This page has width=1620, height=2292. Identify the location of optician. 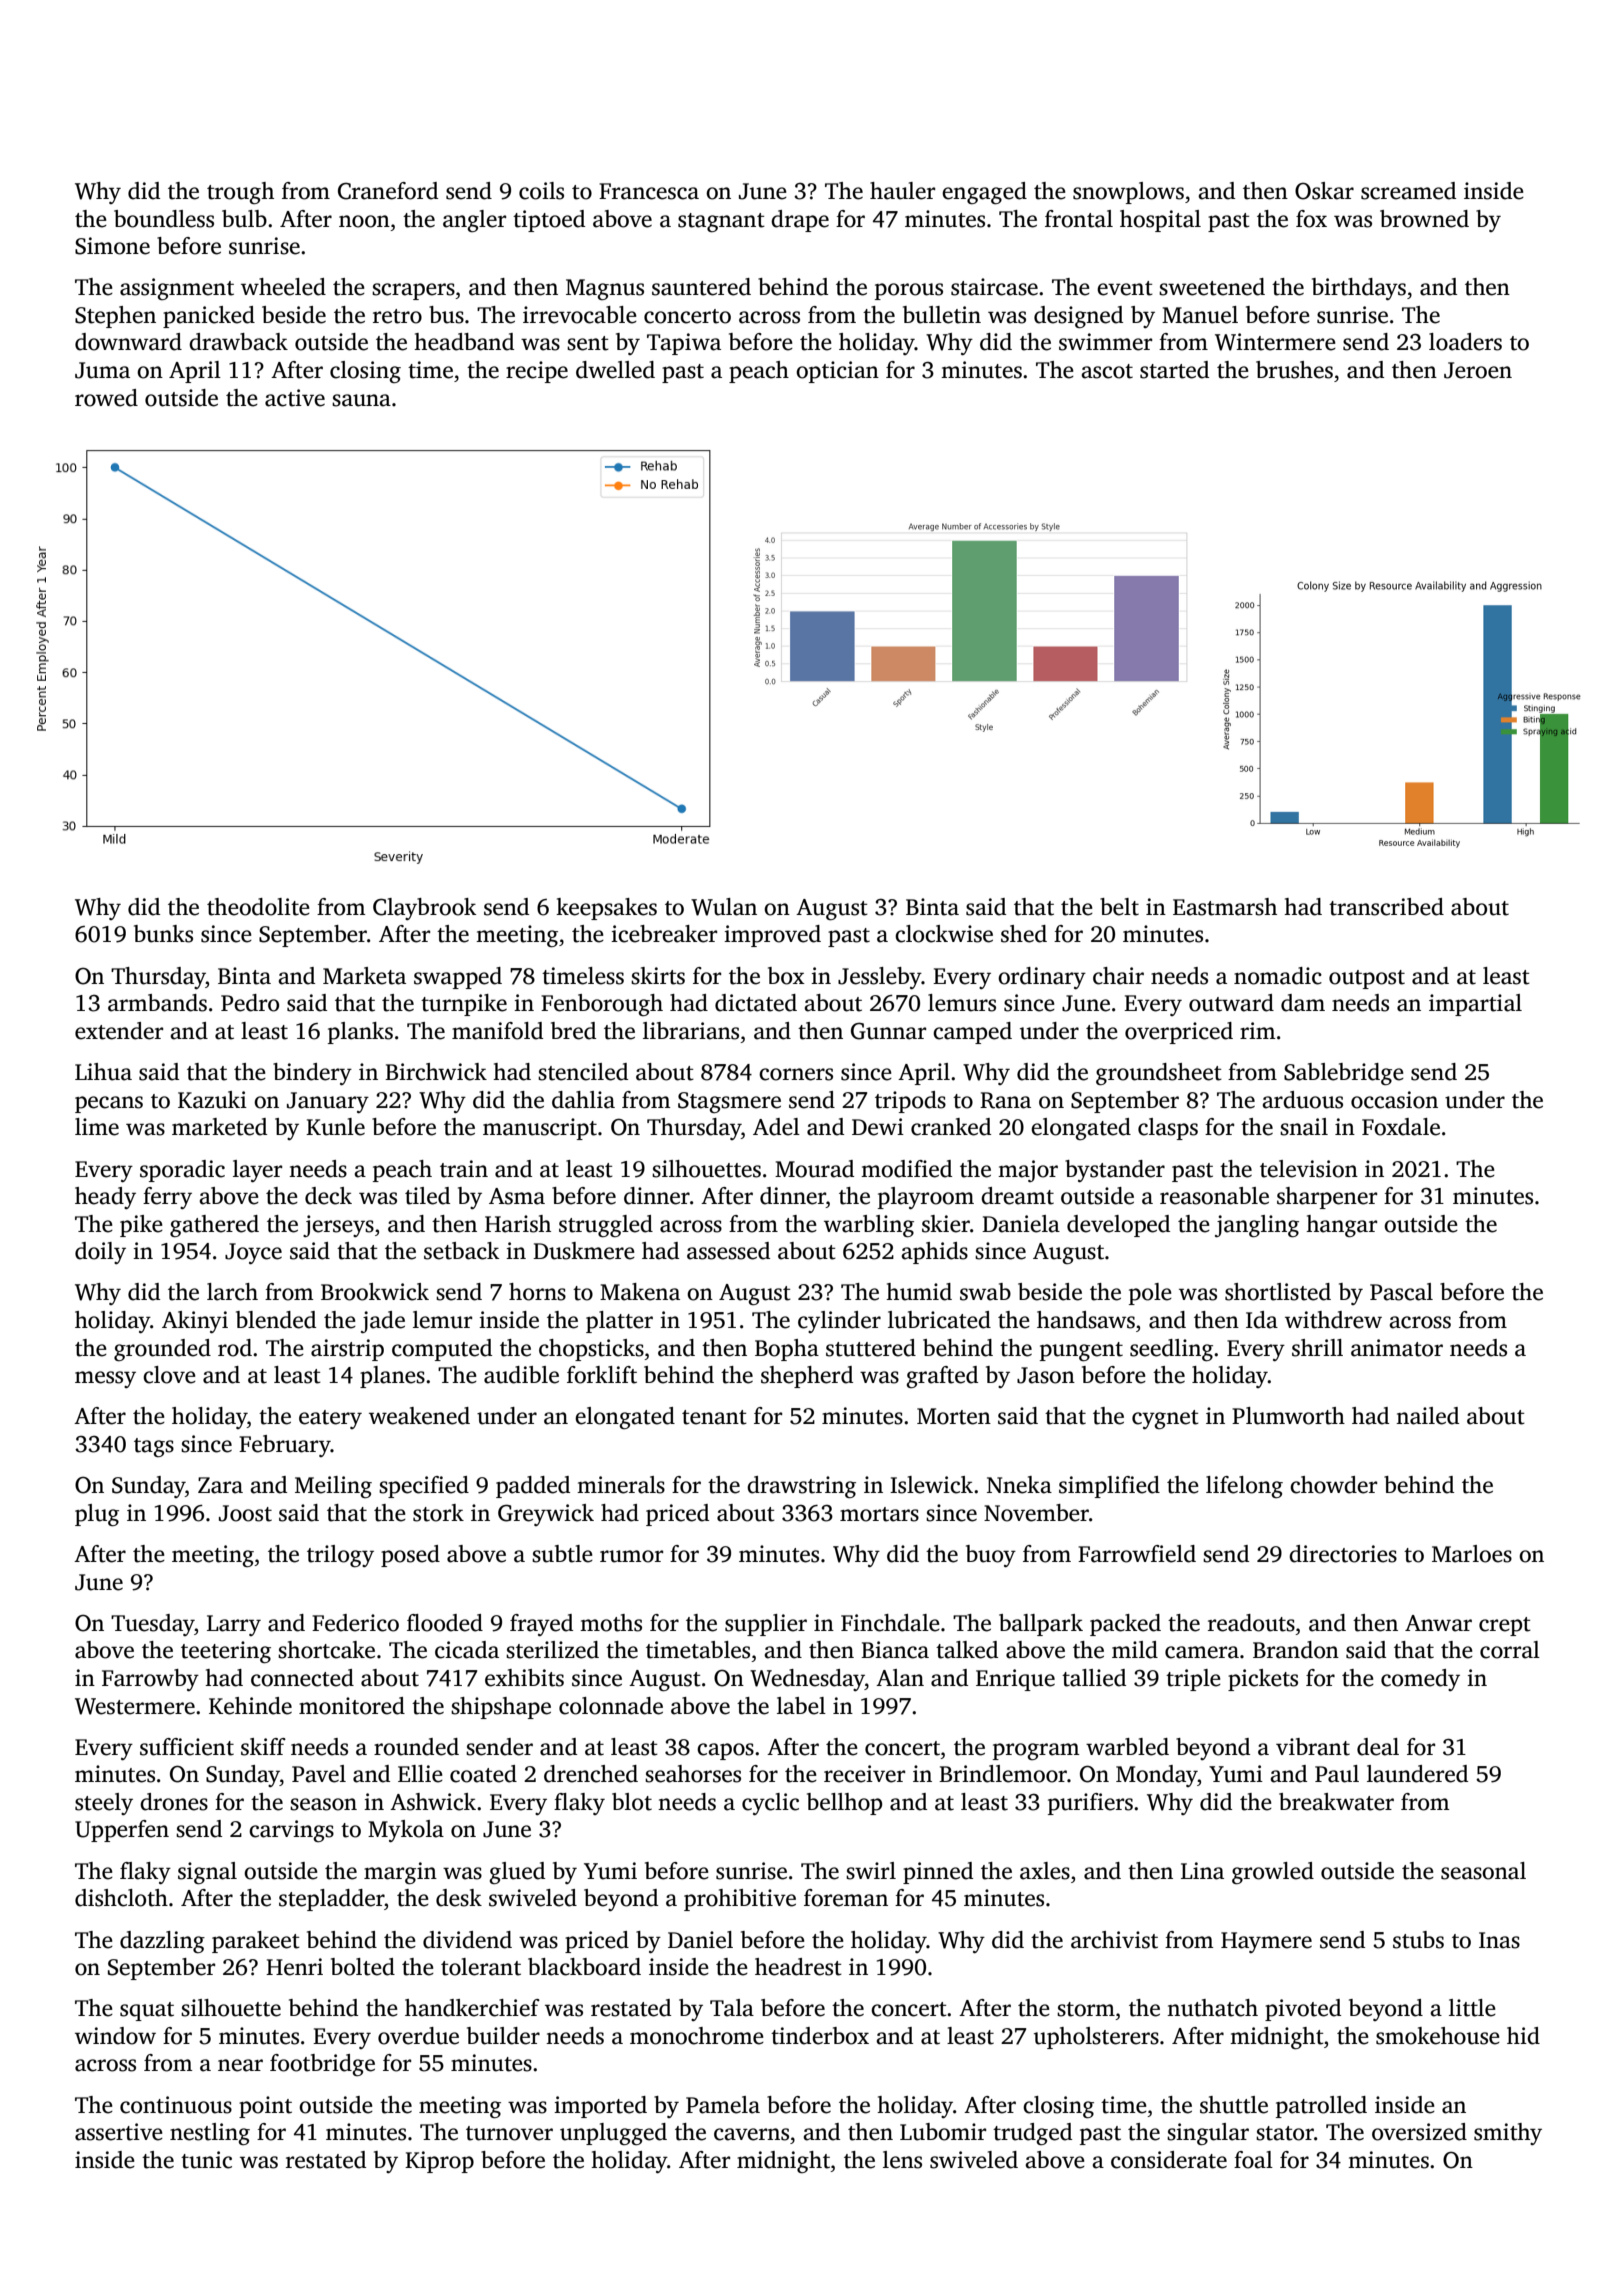
(837, 372).
